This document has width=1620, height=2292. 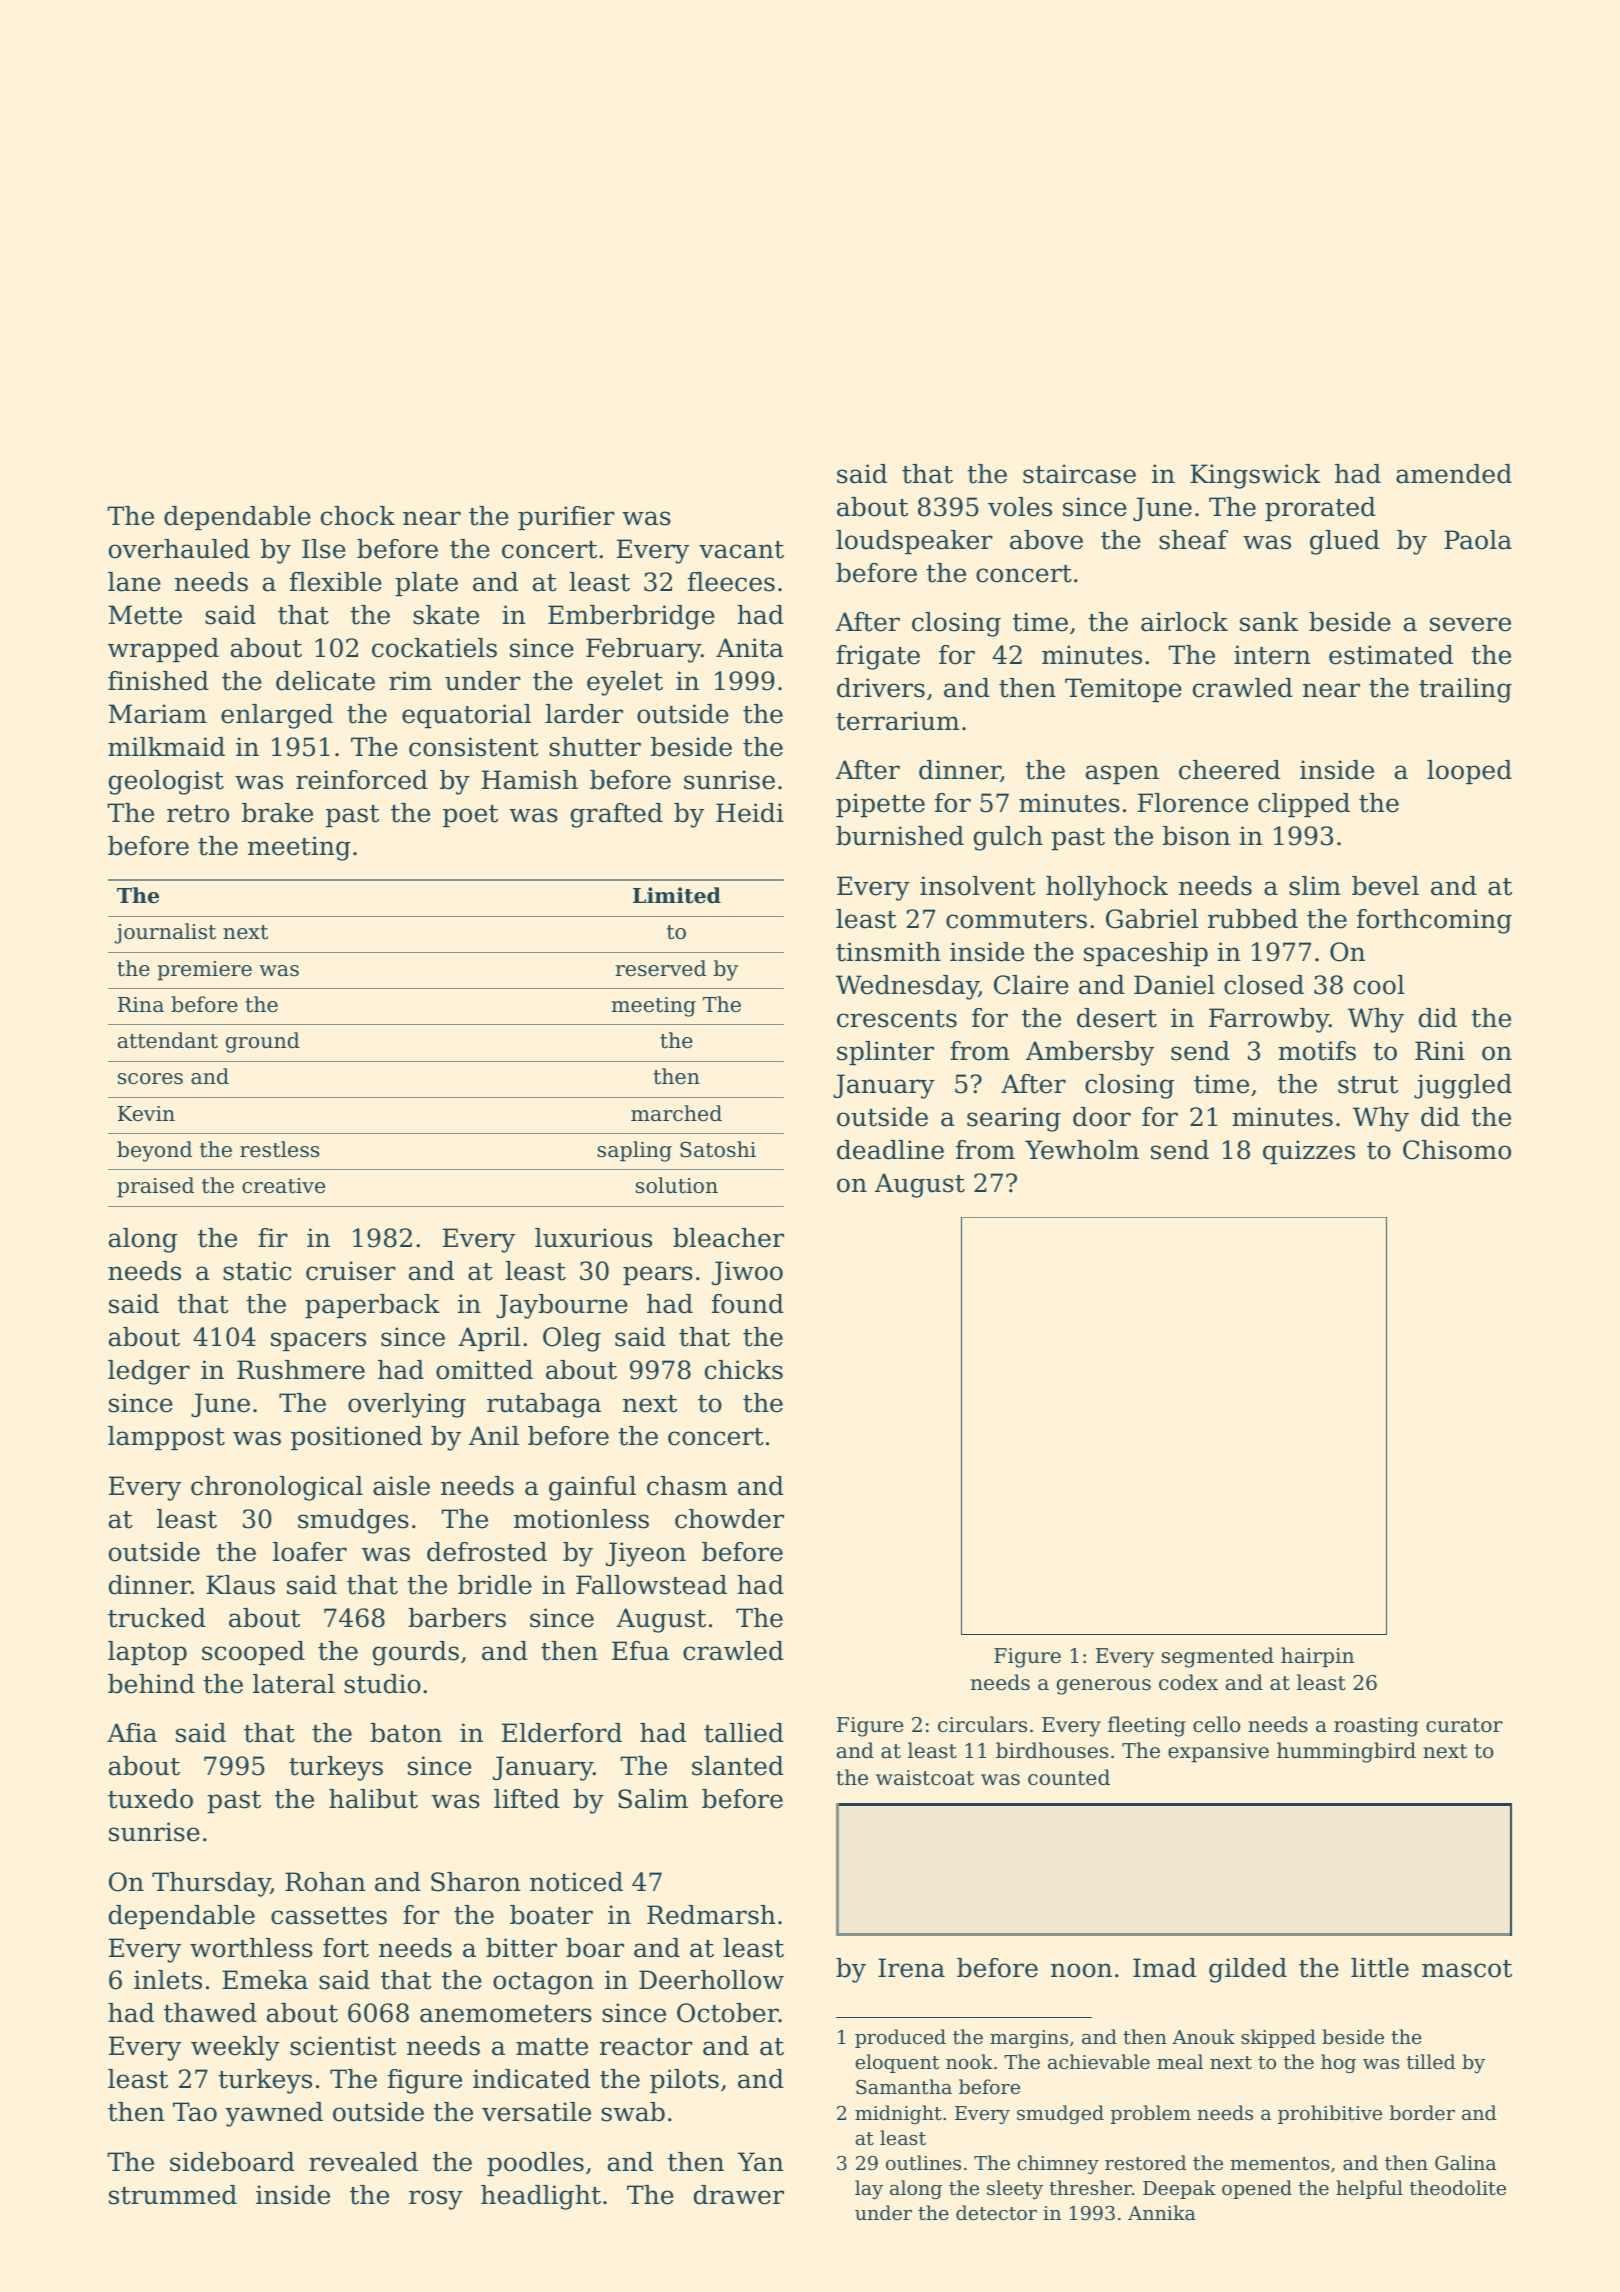 I want to click on Rini, so click(x=1440, y=1050).
